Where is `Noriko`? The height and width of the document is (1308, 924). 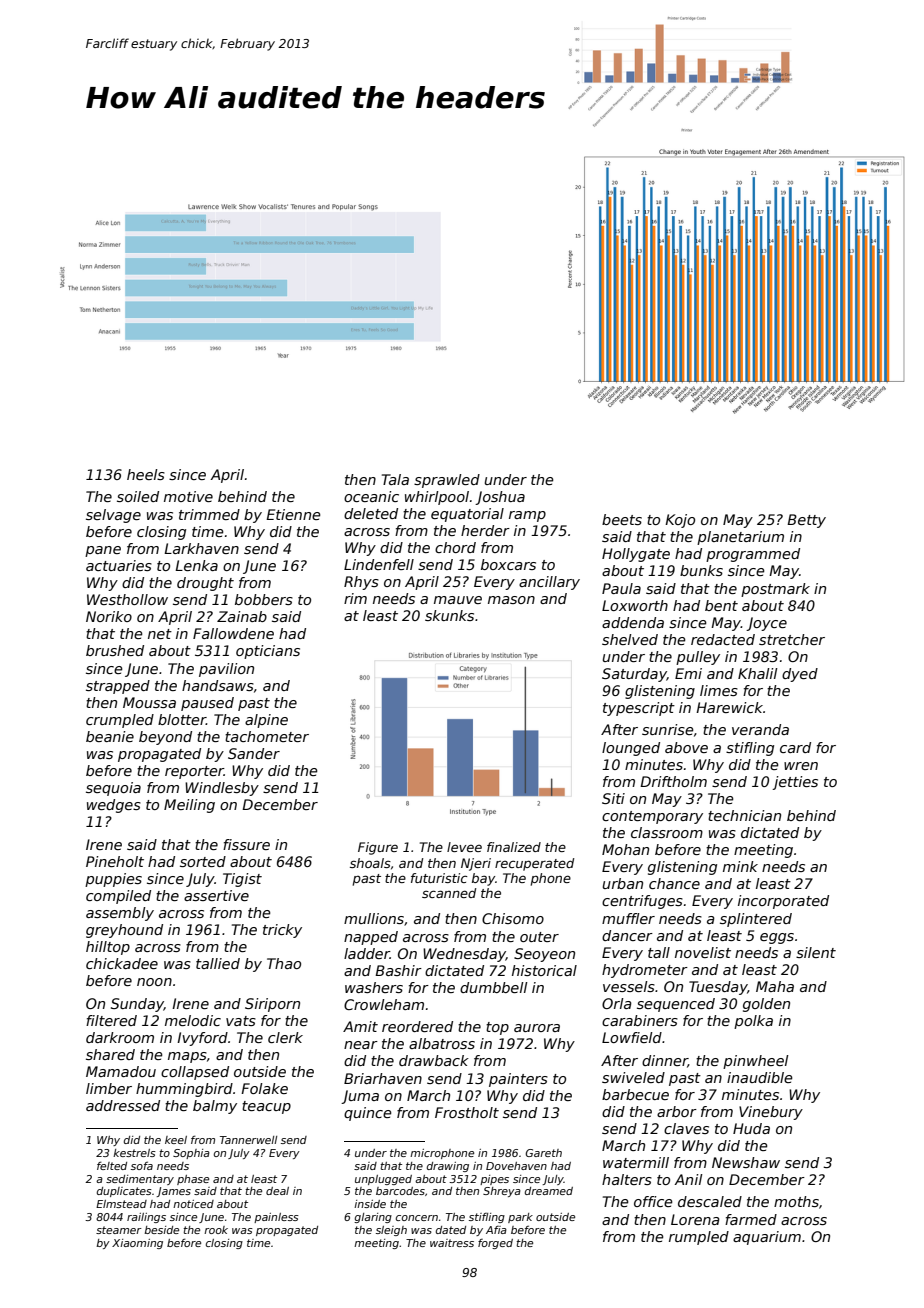 Noriko is located at coordinates (109, 616).
